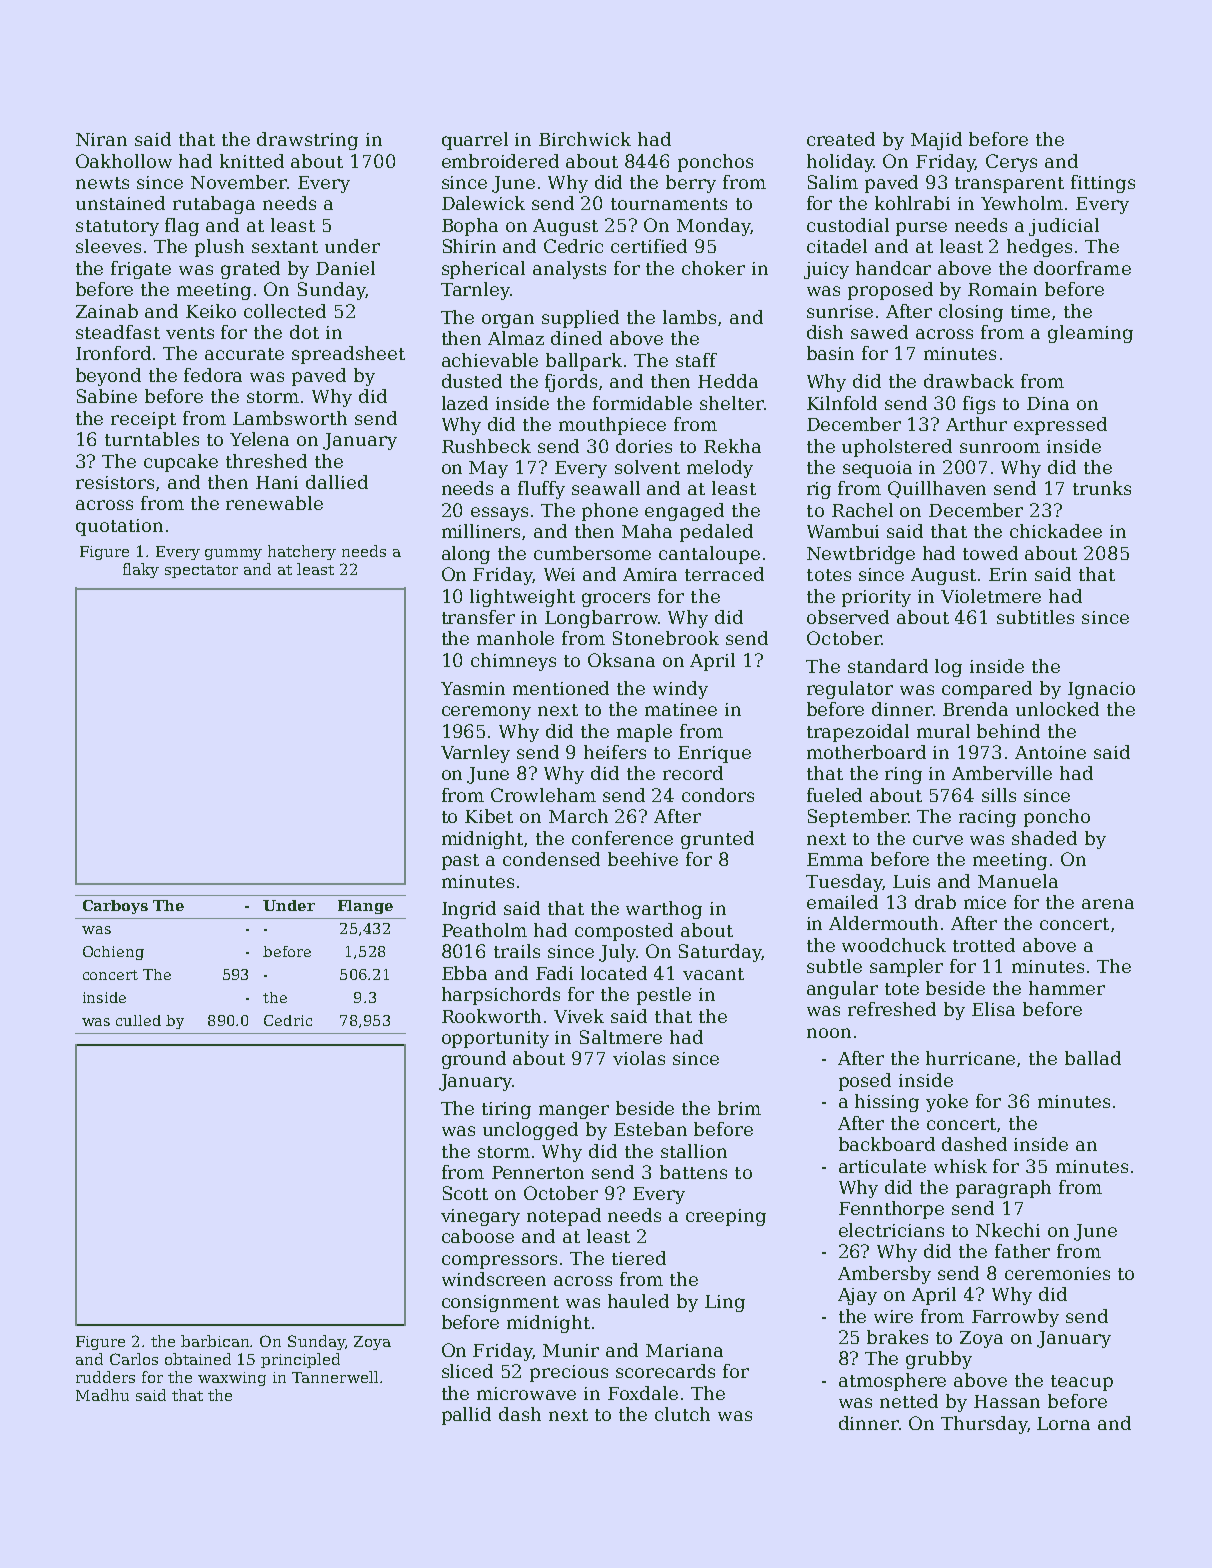  Describe the element at coordinates (115, 907) in the screenshot. I see `Carboys` at that location.
